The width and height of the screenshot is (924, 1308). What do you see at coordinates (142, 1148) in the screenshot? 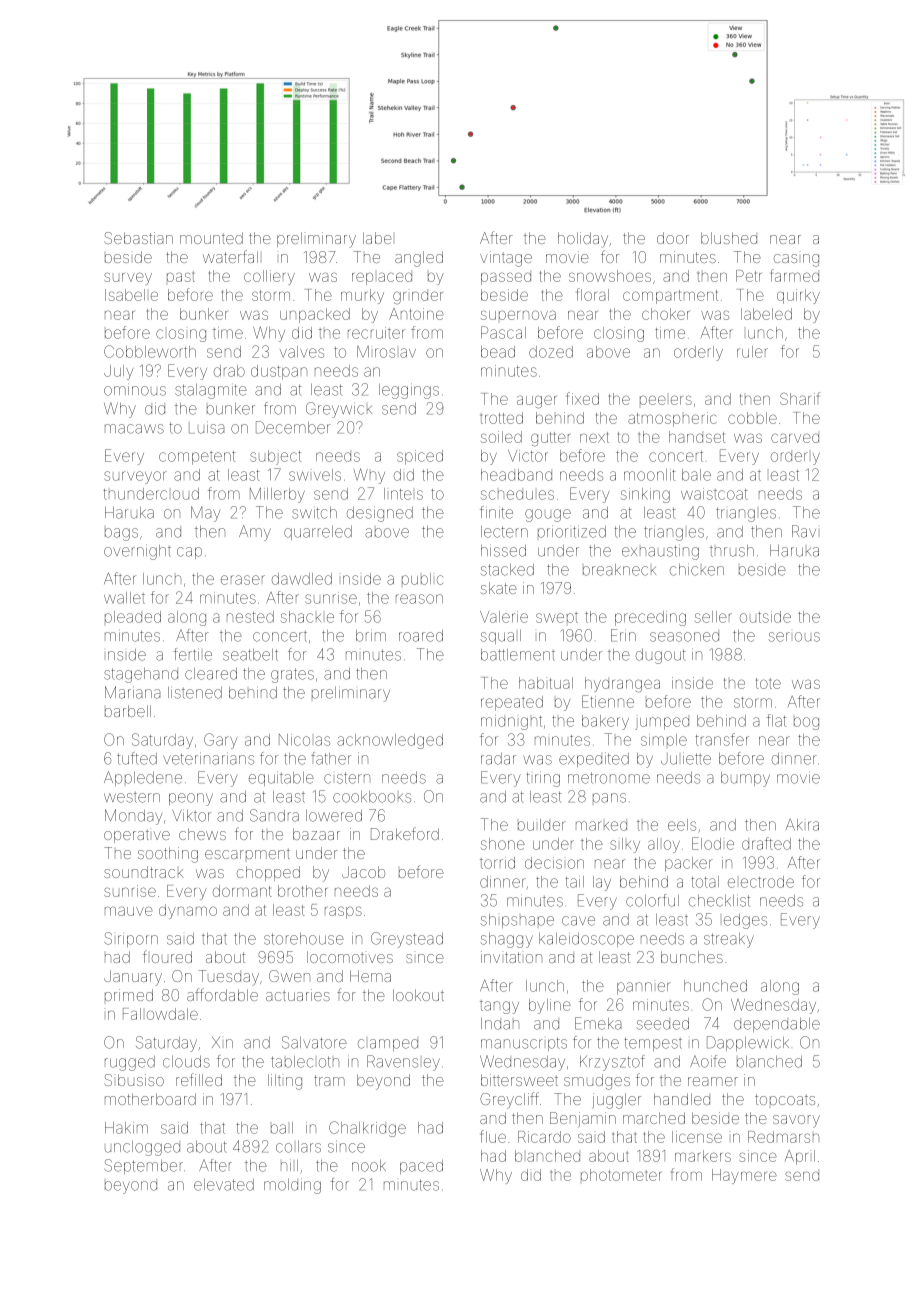
I see `unclogged` at bounding box center [142, 1148].
